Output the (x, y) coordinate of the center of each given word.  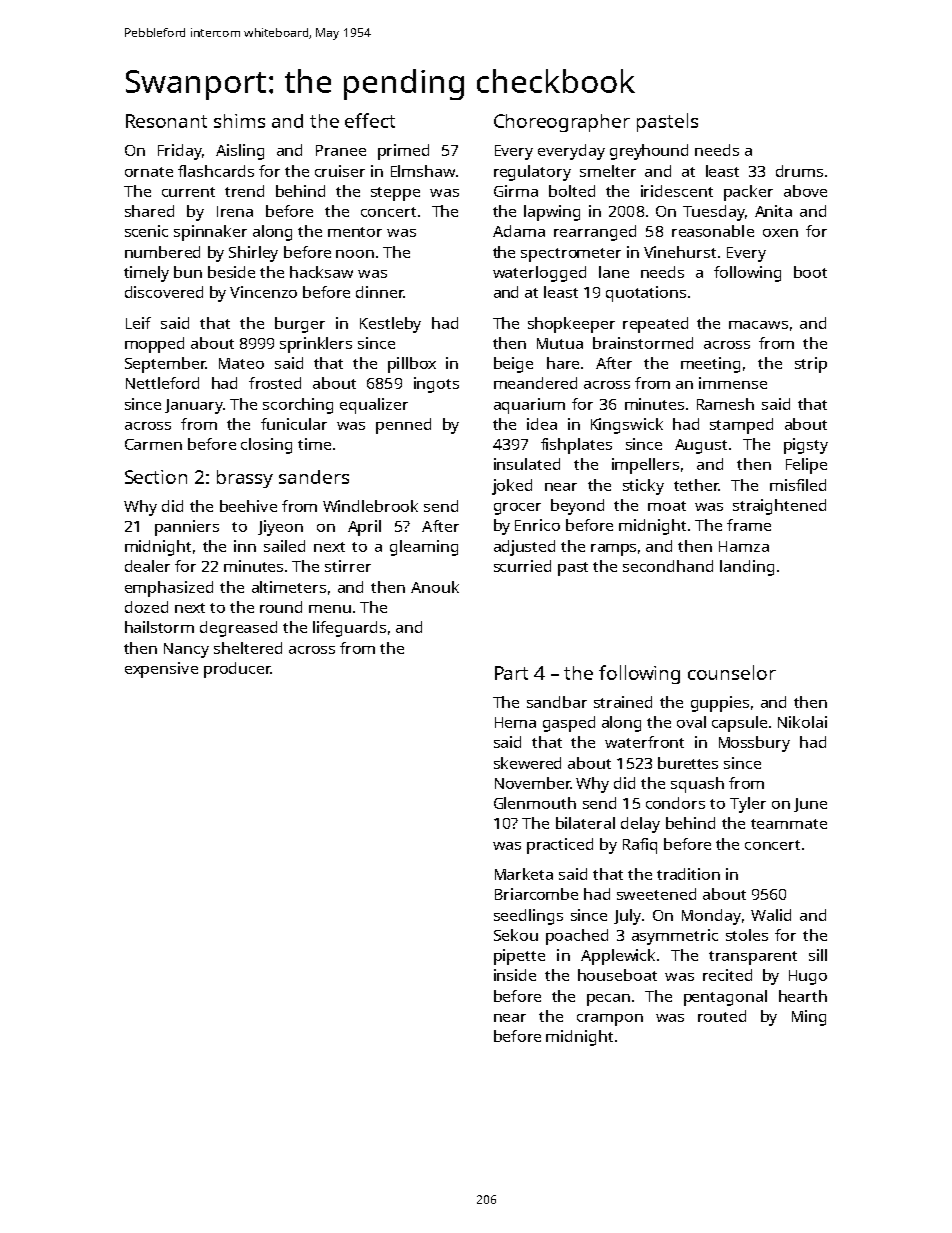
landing (747, 568)
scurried (522, 566)
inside (515, 975)
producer (237, 670)
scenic (146, 231)
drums (799, 171)
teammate (789, 824)
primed (403, 152)
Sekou (516, 935)
